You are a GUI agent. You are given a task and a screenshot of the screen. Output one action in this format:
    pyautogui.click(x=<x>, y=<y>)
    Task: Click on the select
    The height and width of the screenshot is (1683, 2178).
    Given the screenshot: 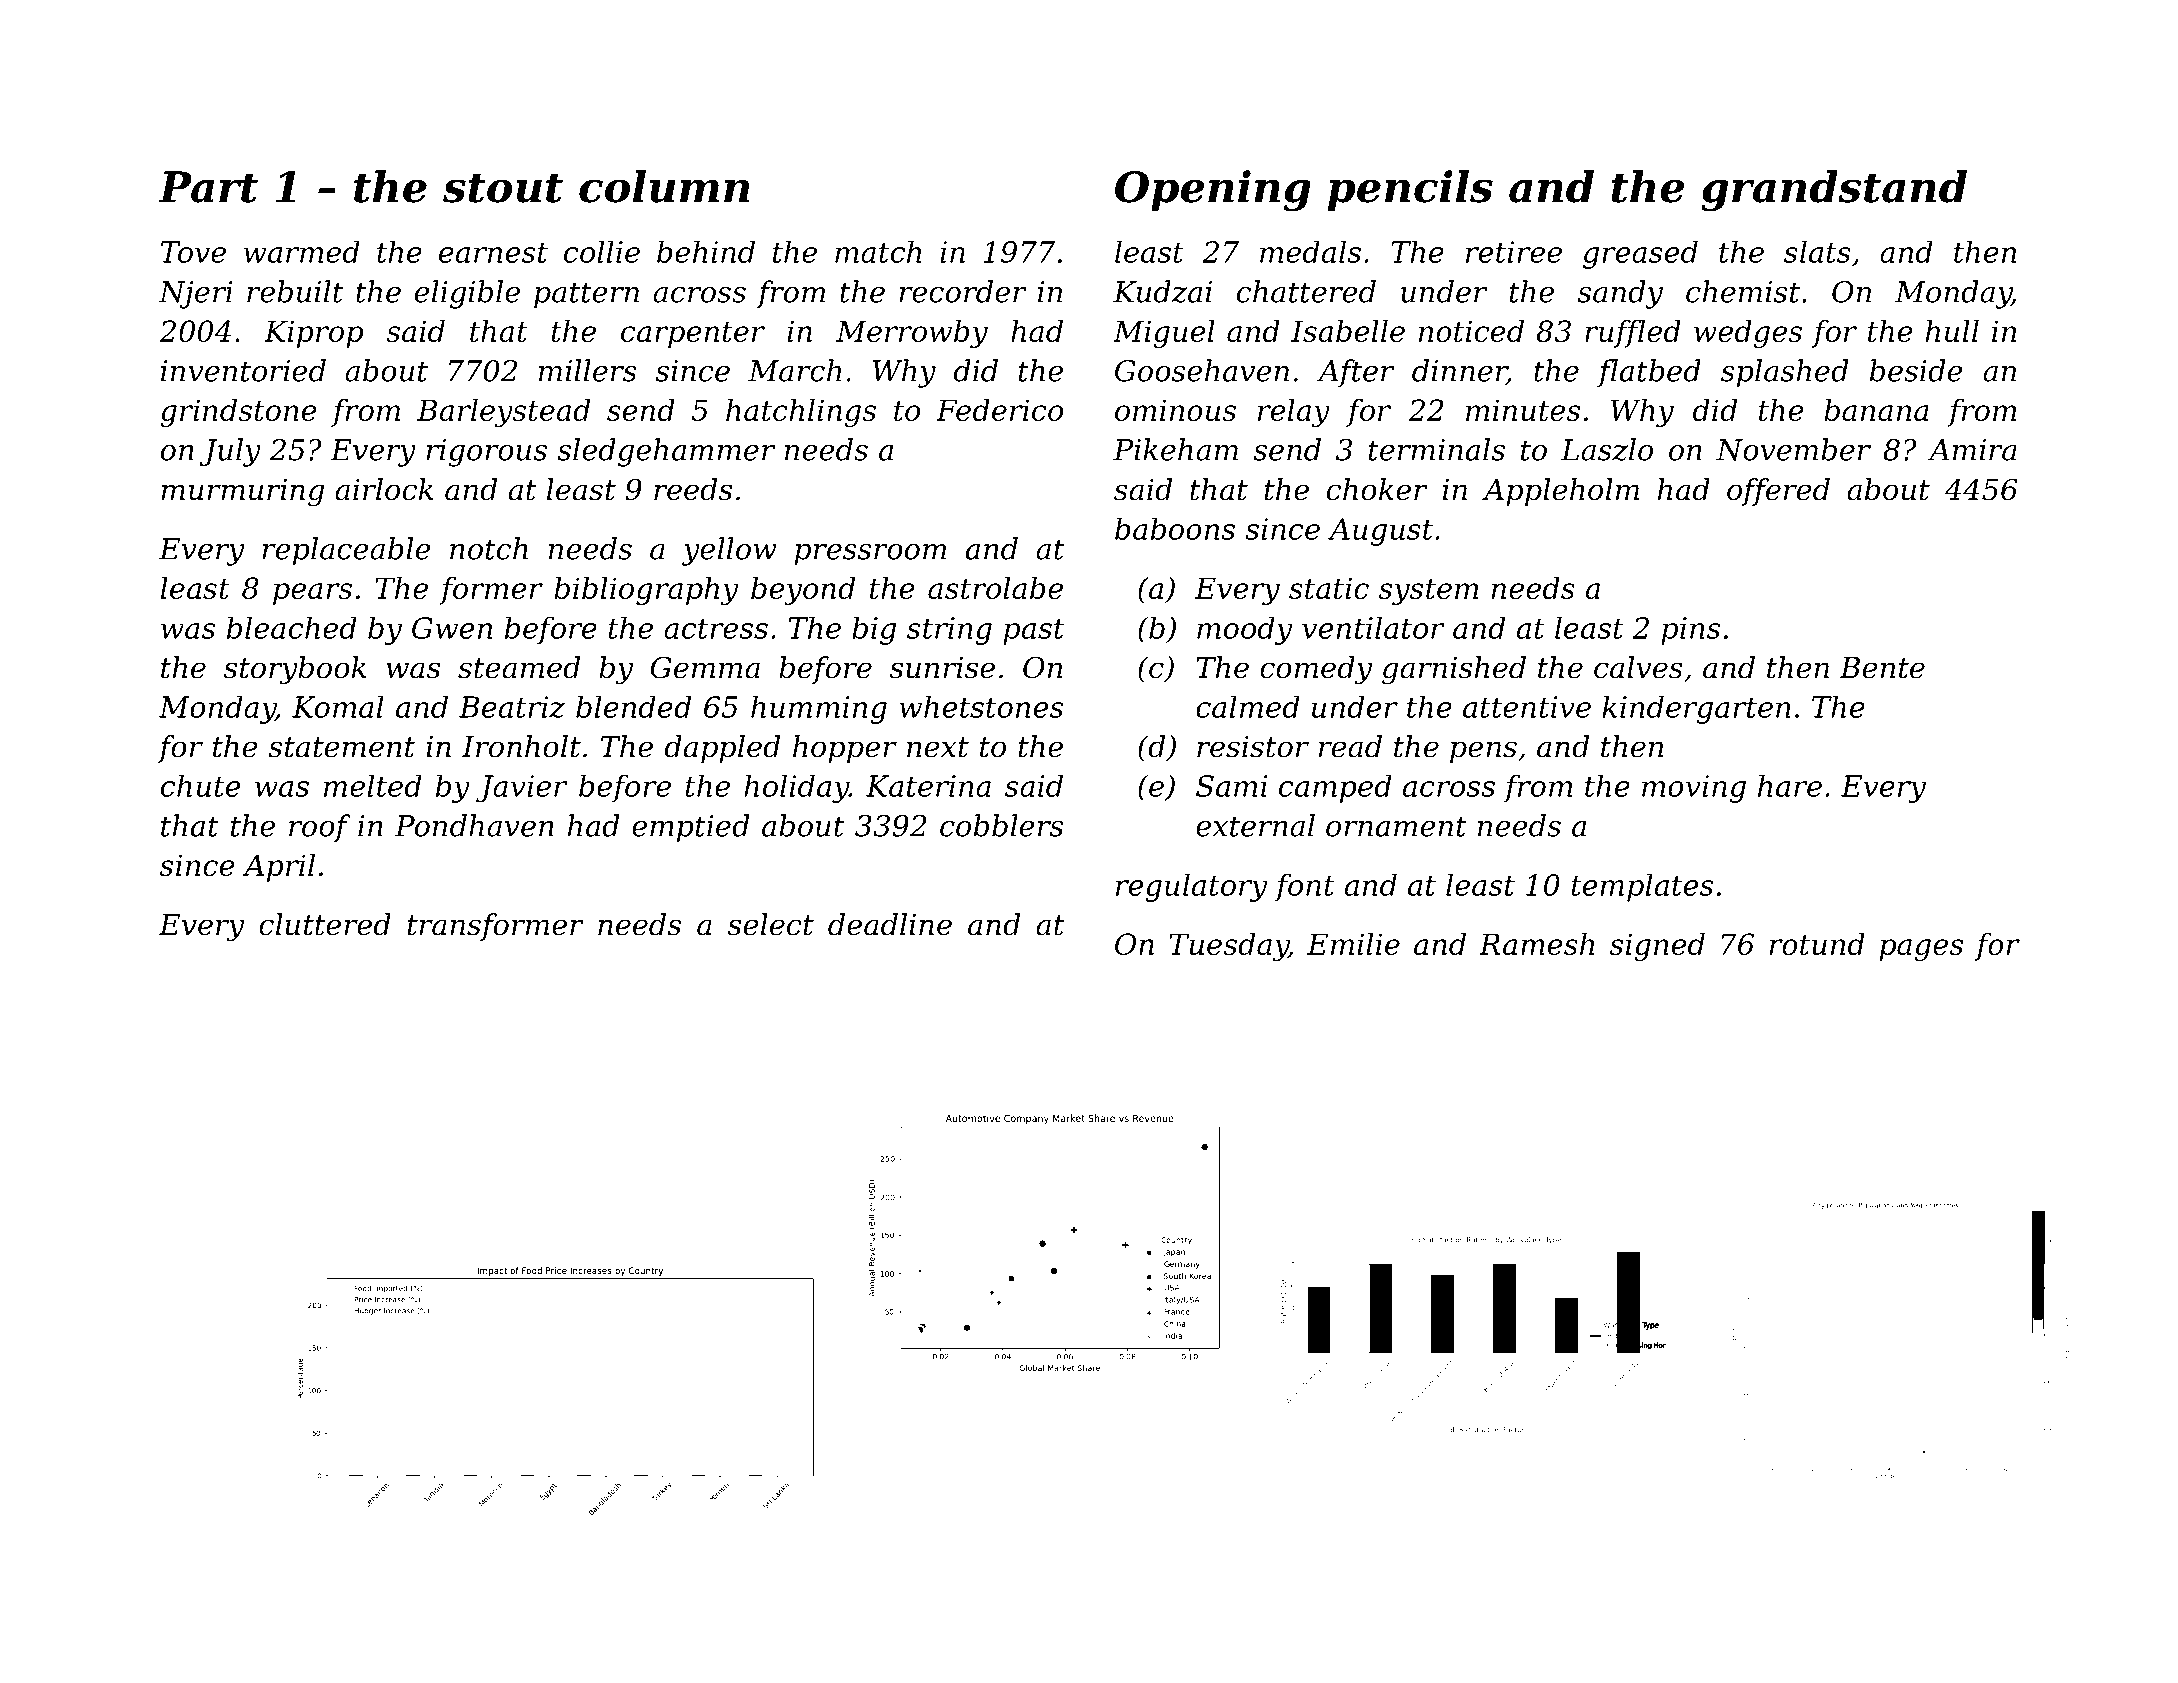 What is the action you would take?
    pyautogui.click(x=771, y=924)
